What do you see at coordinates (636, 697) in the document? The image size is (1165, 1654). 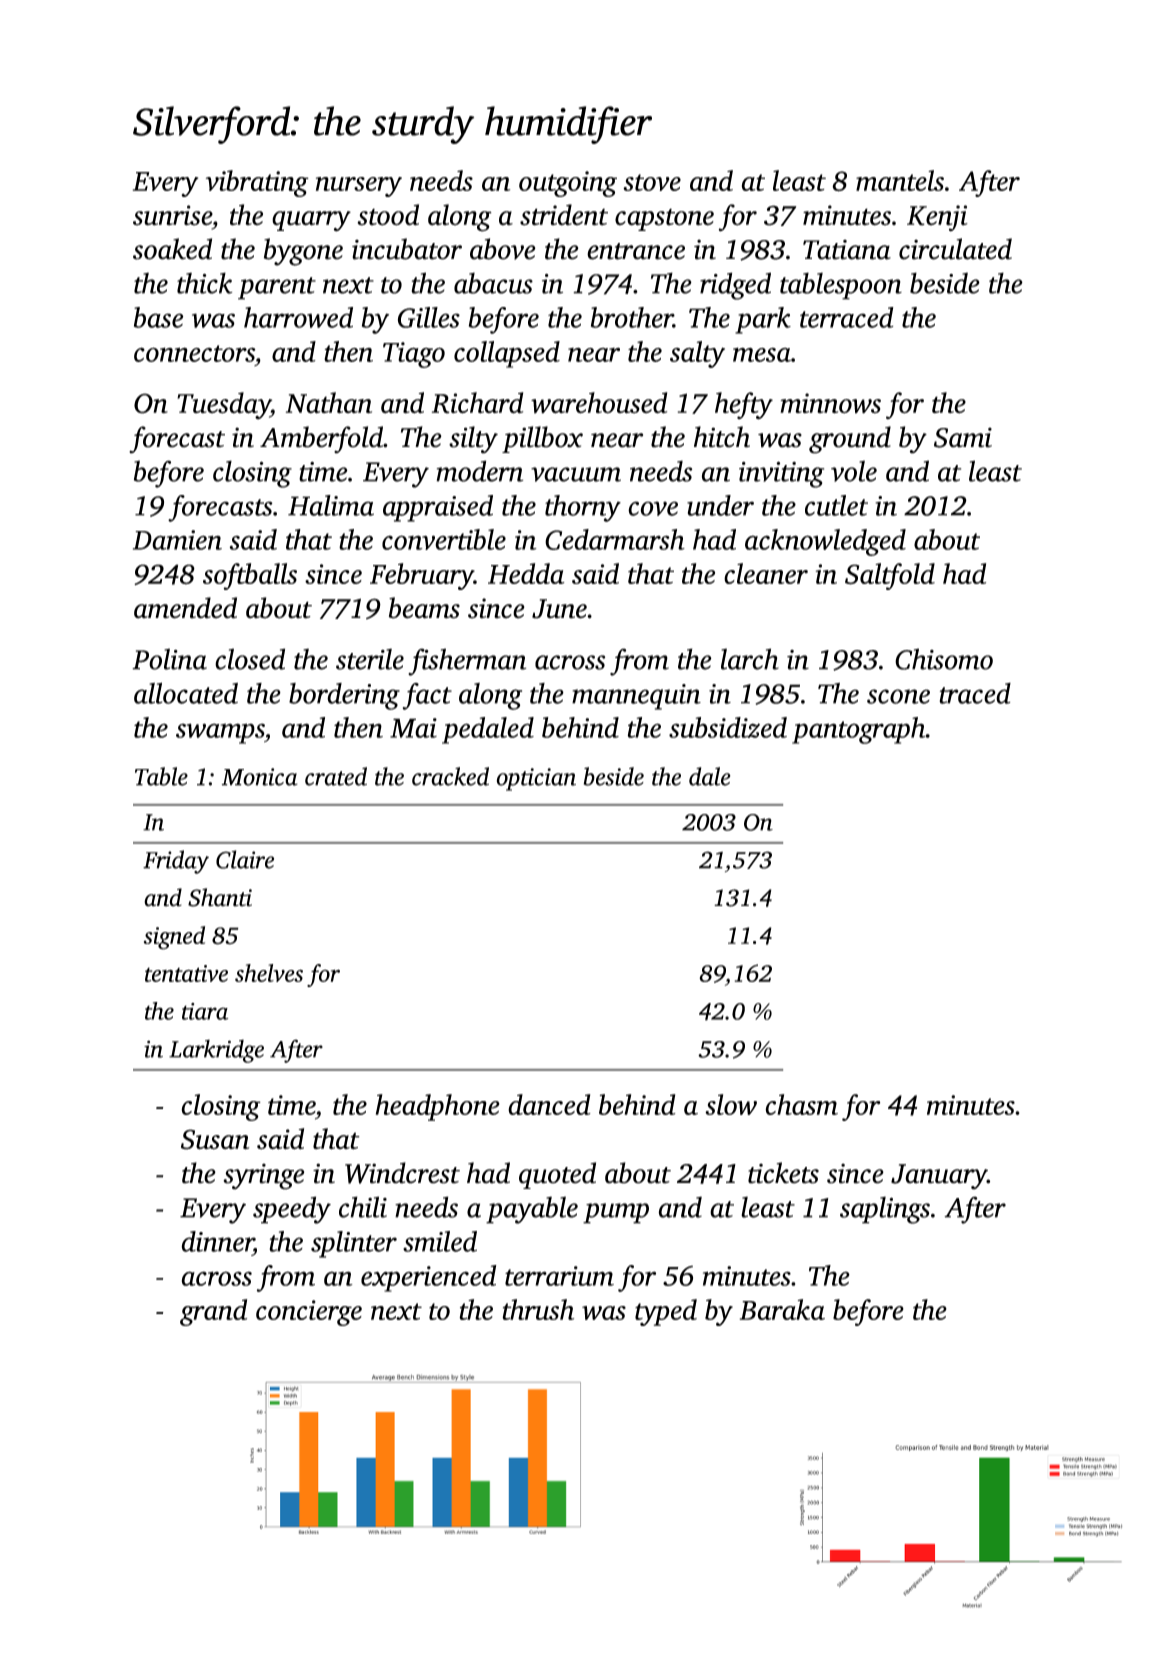 I see `mannequin` at bounding box center [636, 697].
